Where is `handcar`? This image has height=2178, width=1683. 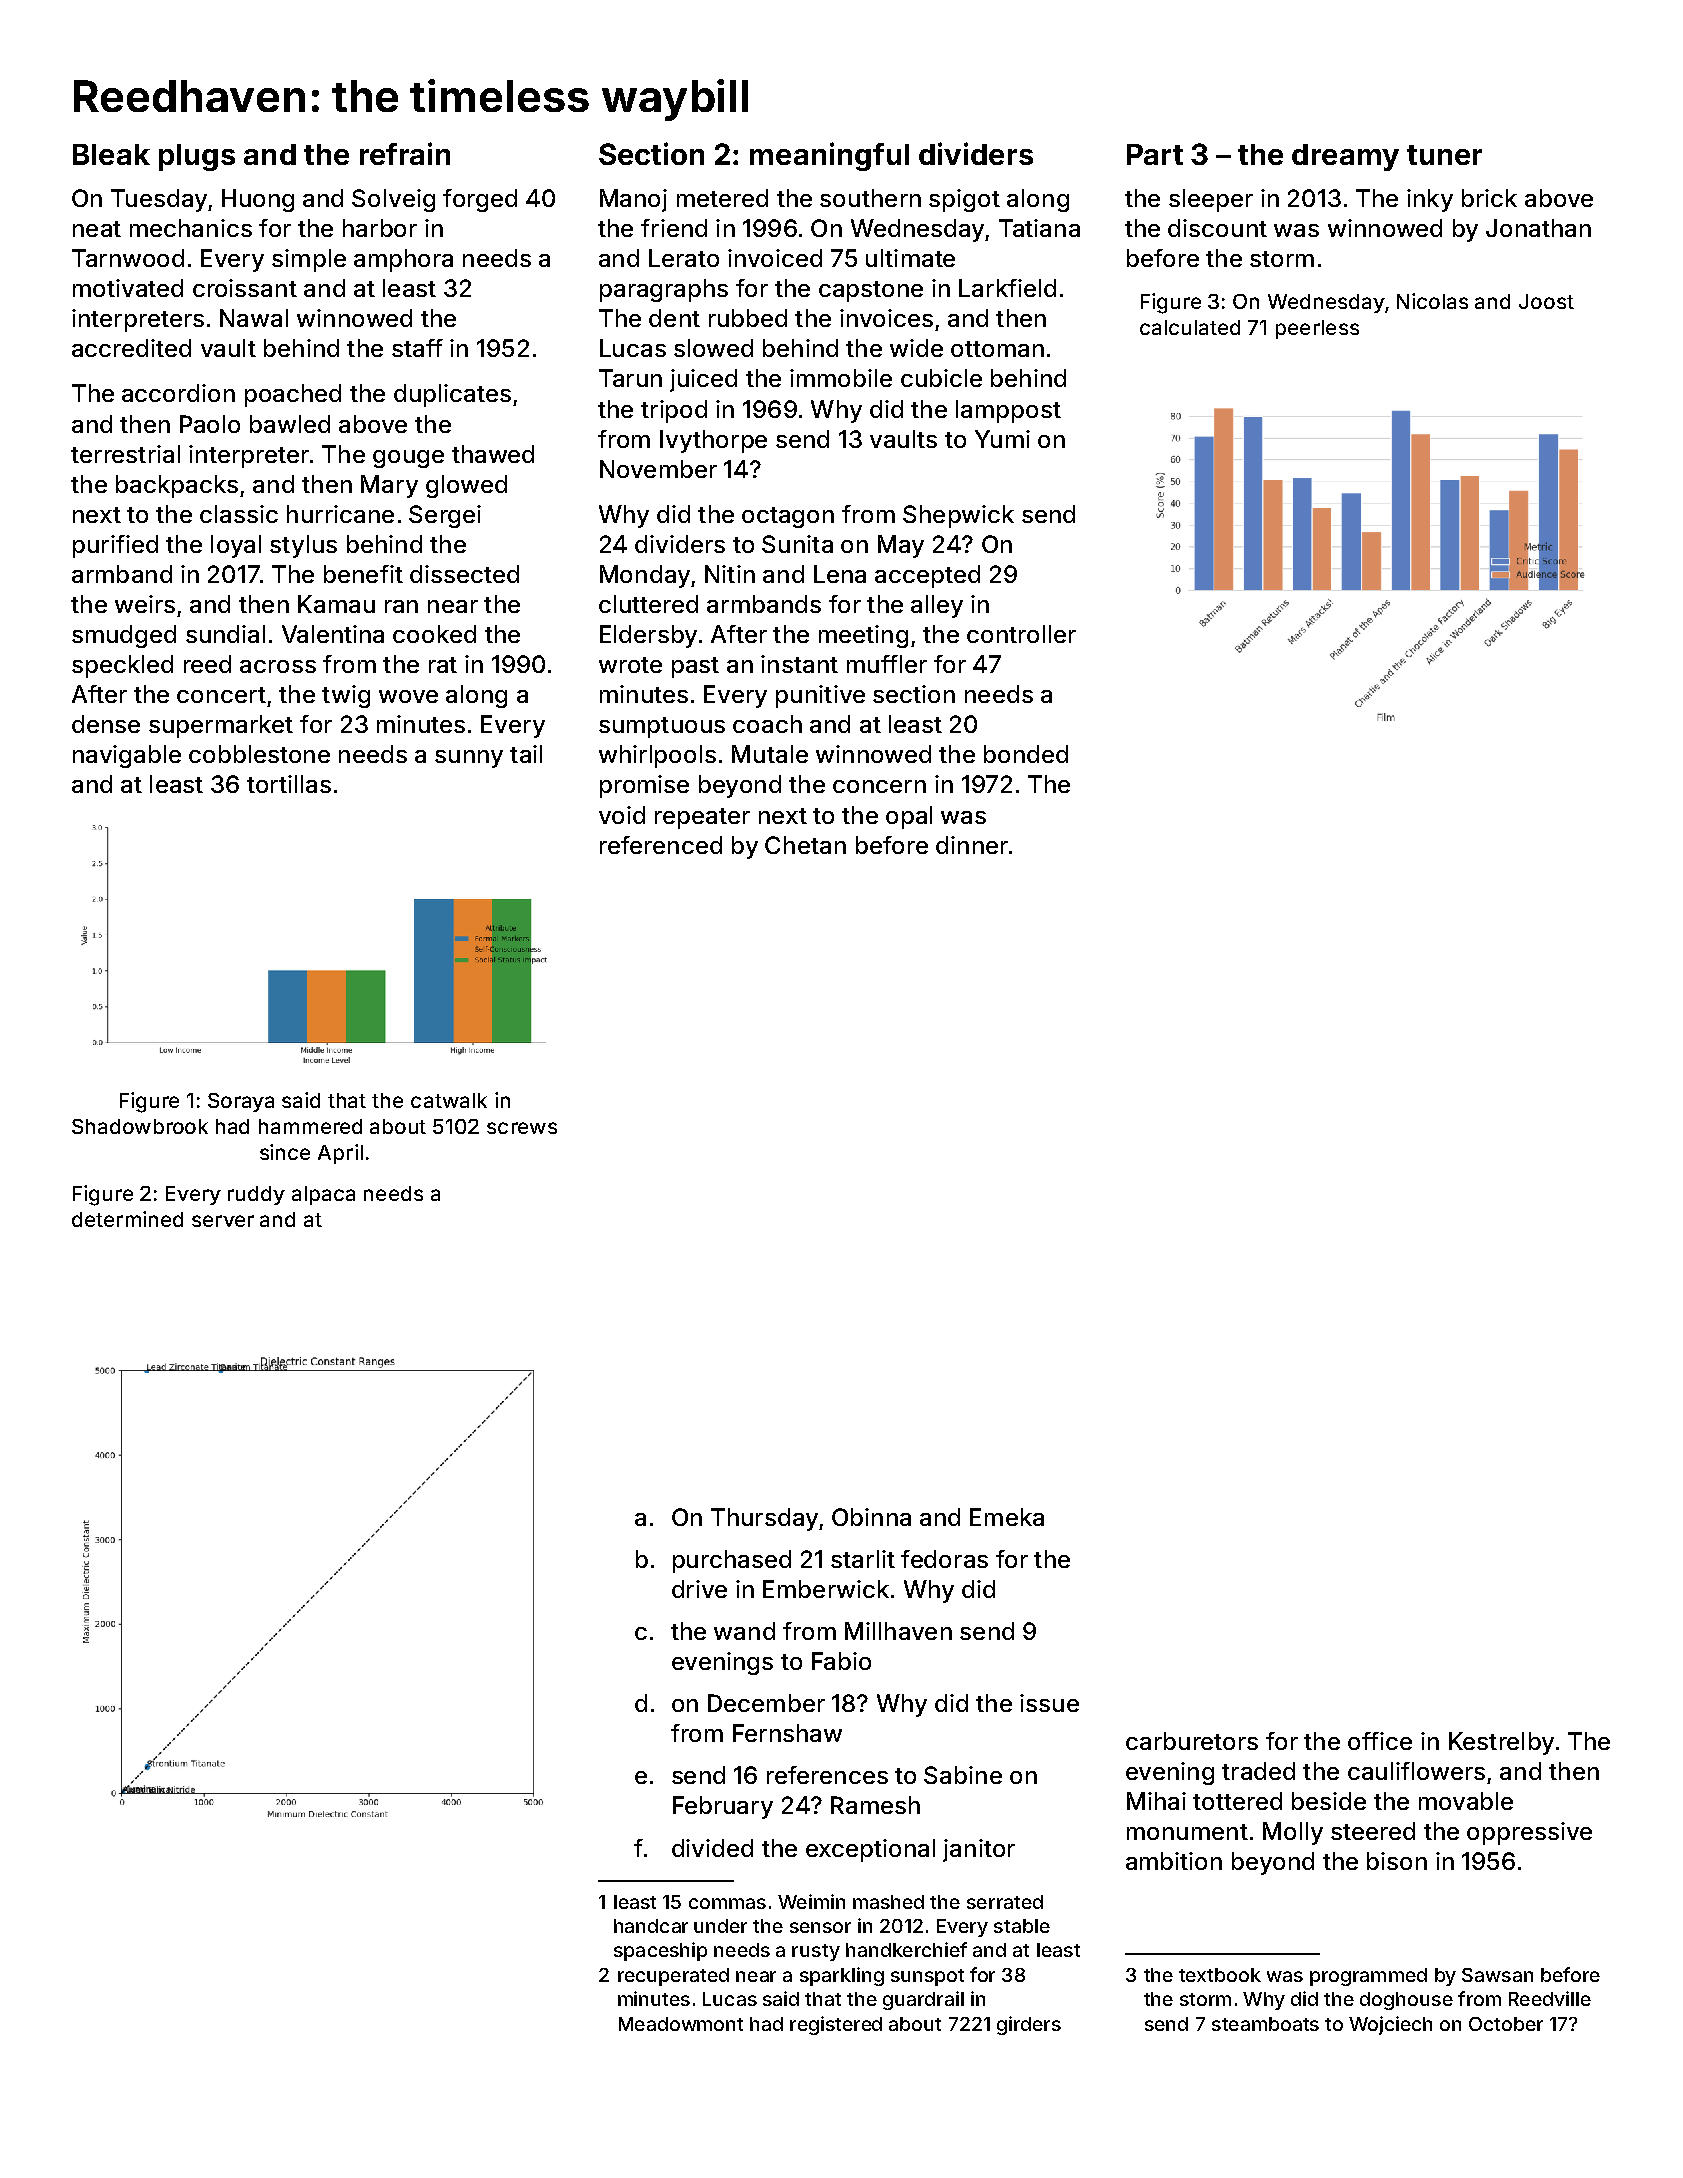 handcar is located at coordinates (651, 1926).
